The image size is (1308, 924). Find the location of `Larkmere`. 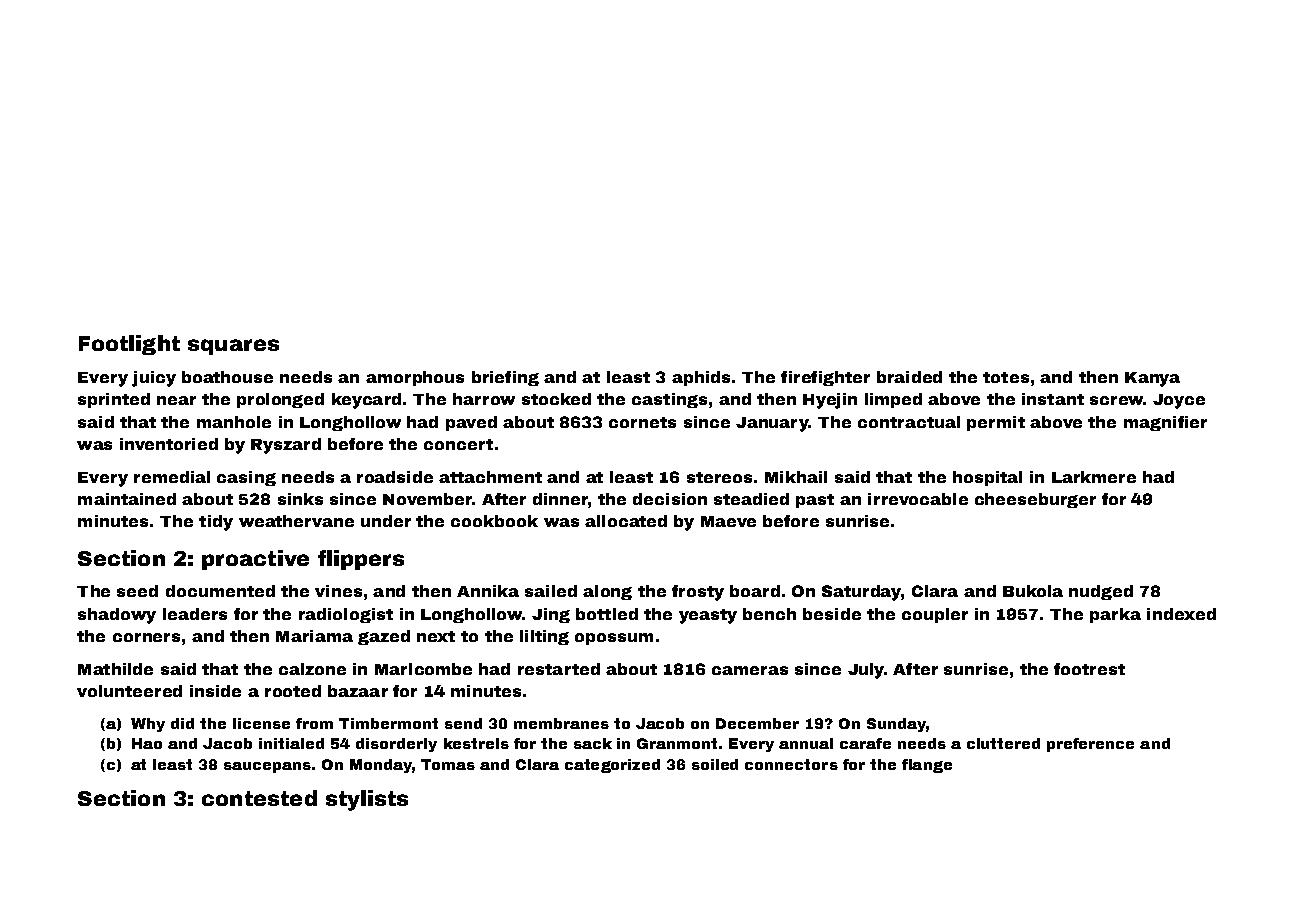

Larkmere is located at coordinates (1094, 477).
